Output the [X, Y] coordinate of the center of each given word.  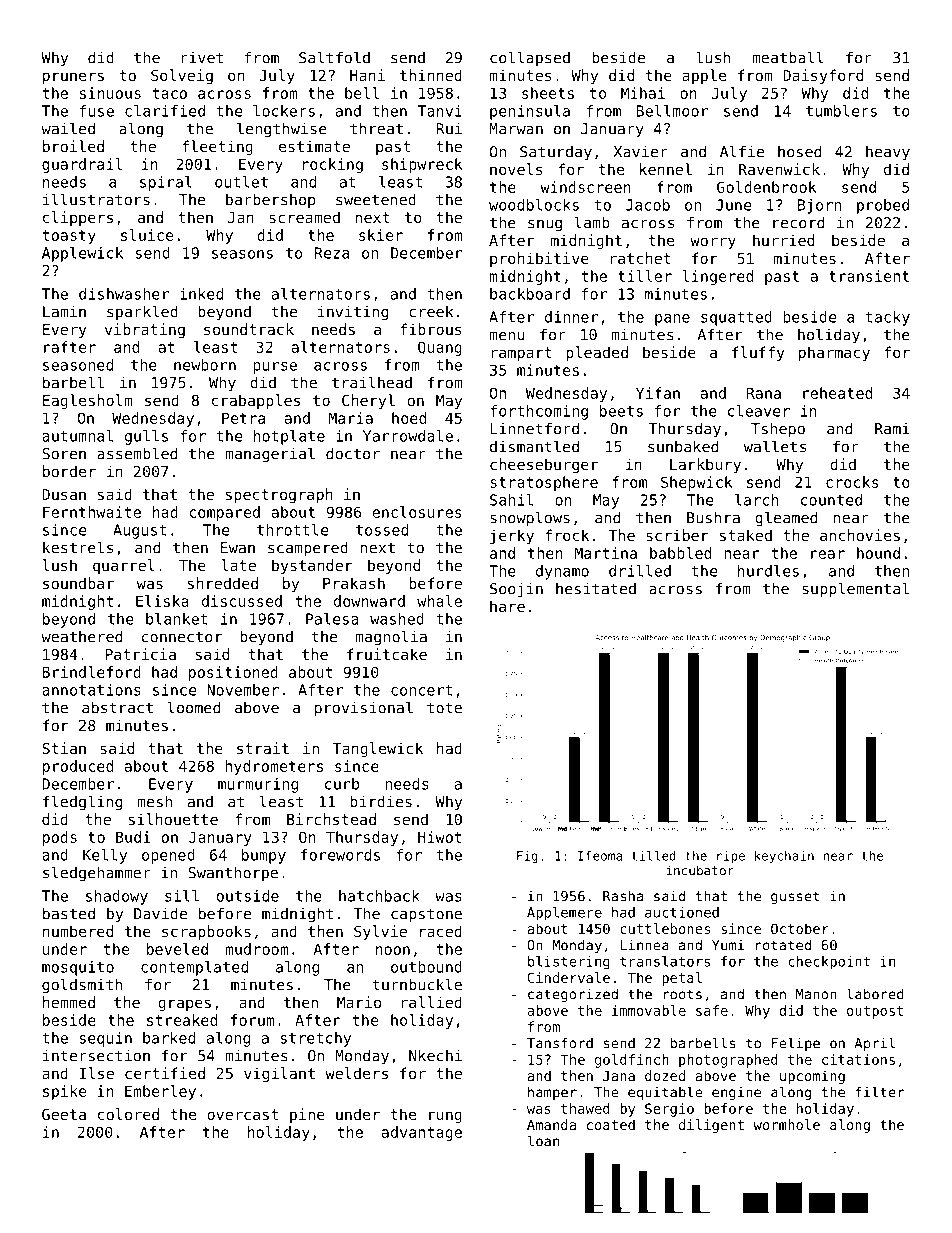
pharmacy [834, 353]
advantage [422, 1133]
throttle [292, 530]
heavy [888, 153]
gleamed [786, 519]
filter [879, 1092]
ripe [731, 857]
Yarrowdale [408, 436]
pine [307, 1115]
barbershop [270, 201]
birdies [381, 801]
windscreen [585, 187]
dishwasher [124, 294]
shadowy [117, 897]
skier [381, 235]
